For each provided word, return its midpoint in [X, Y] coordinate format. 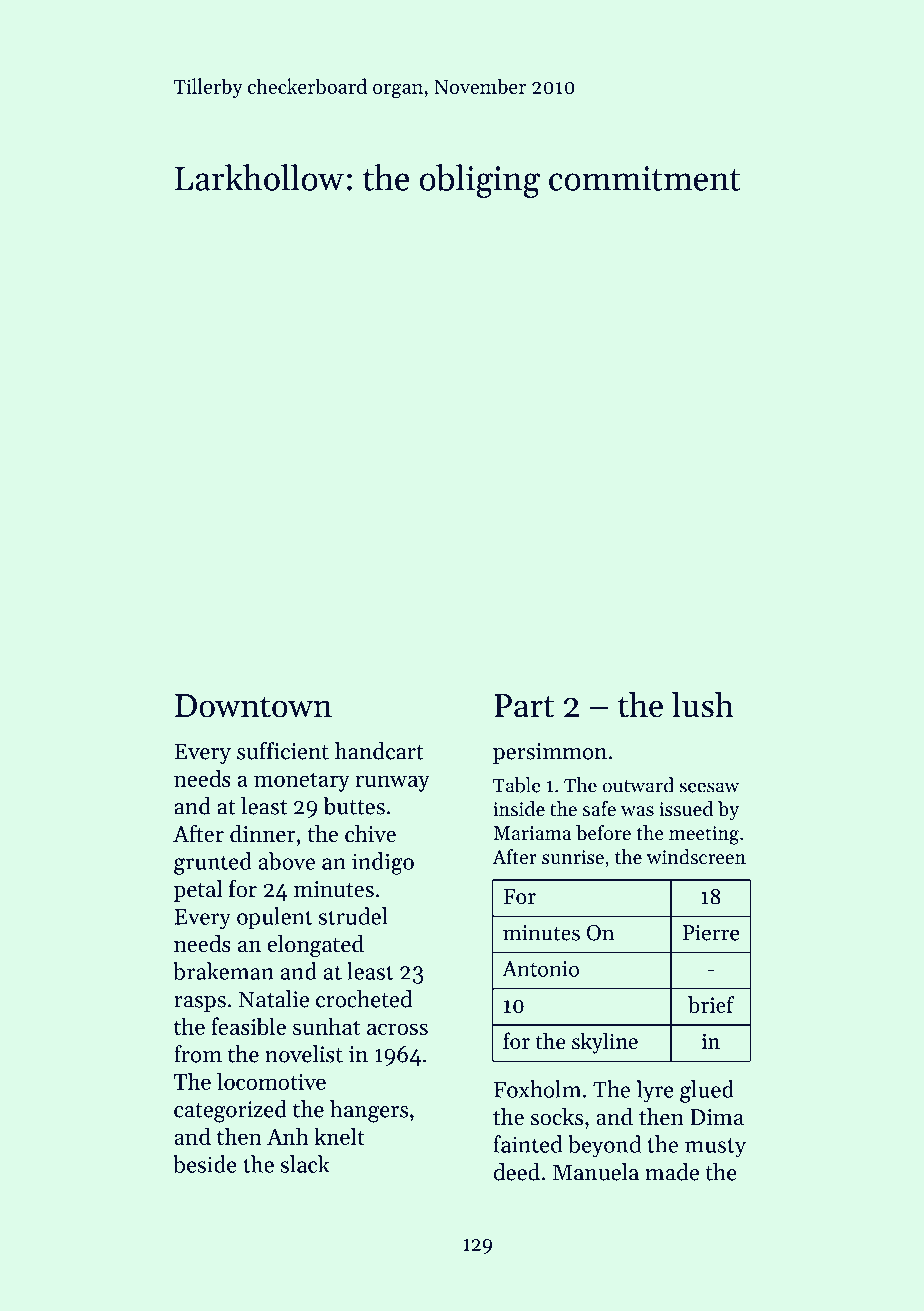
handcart [379, 751]
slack [305, 1164]
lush [703, 705]
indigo [383, 863]
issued [686, 809]
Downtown [253, 706]
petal [198, 891]
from [198, 1054]
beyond [604, 1146]
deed [517, 1172]
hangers [369, 1111]
